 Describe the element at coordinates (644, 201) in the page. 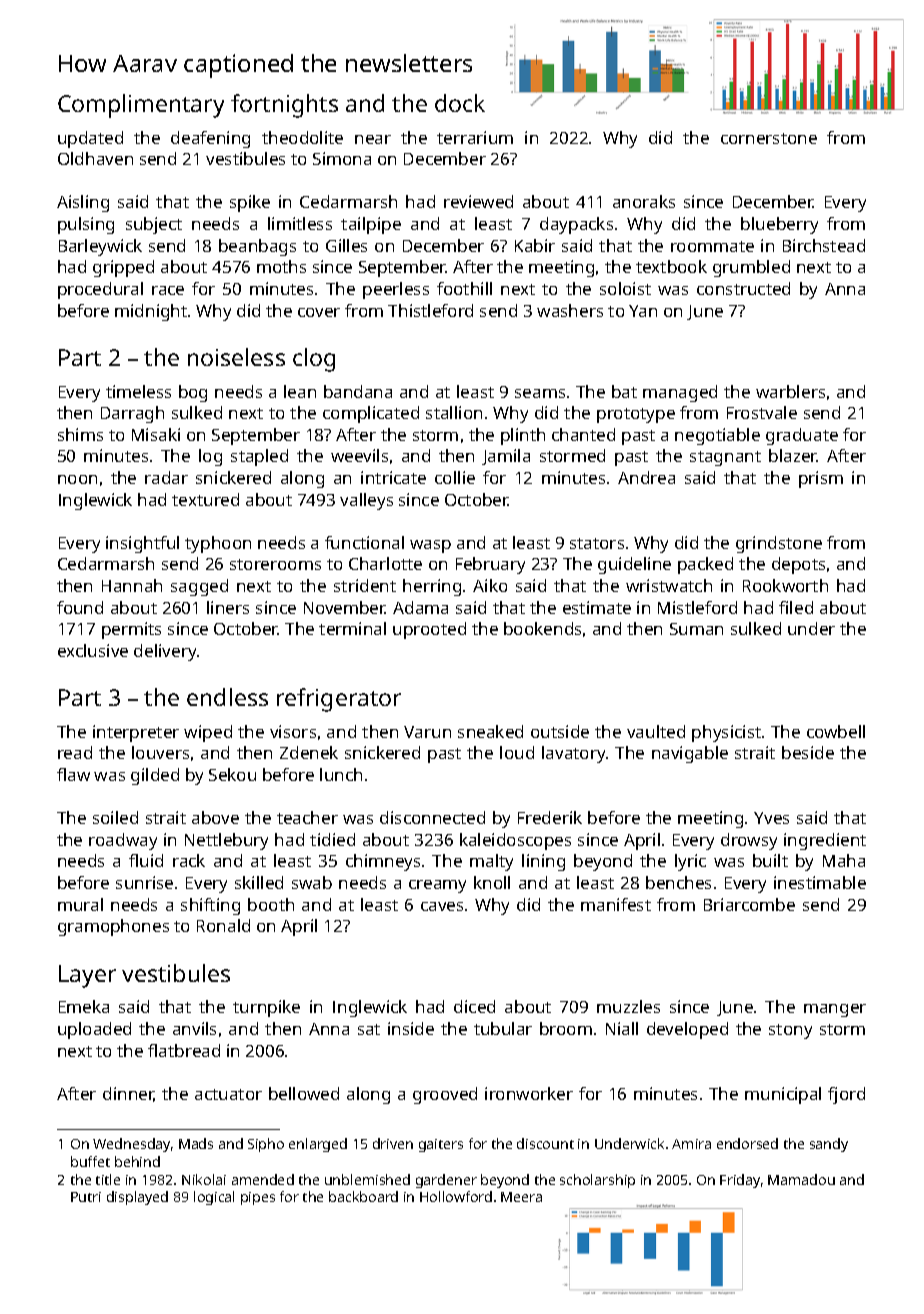

I see `anoraks` at that location.
